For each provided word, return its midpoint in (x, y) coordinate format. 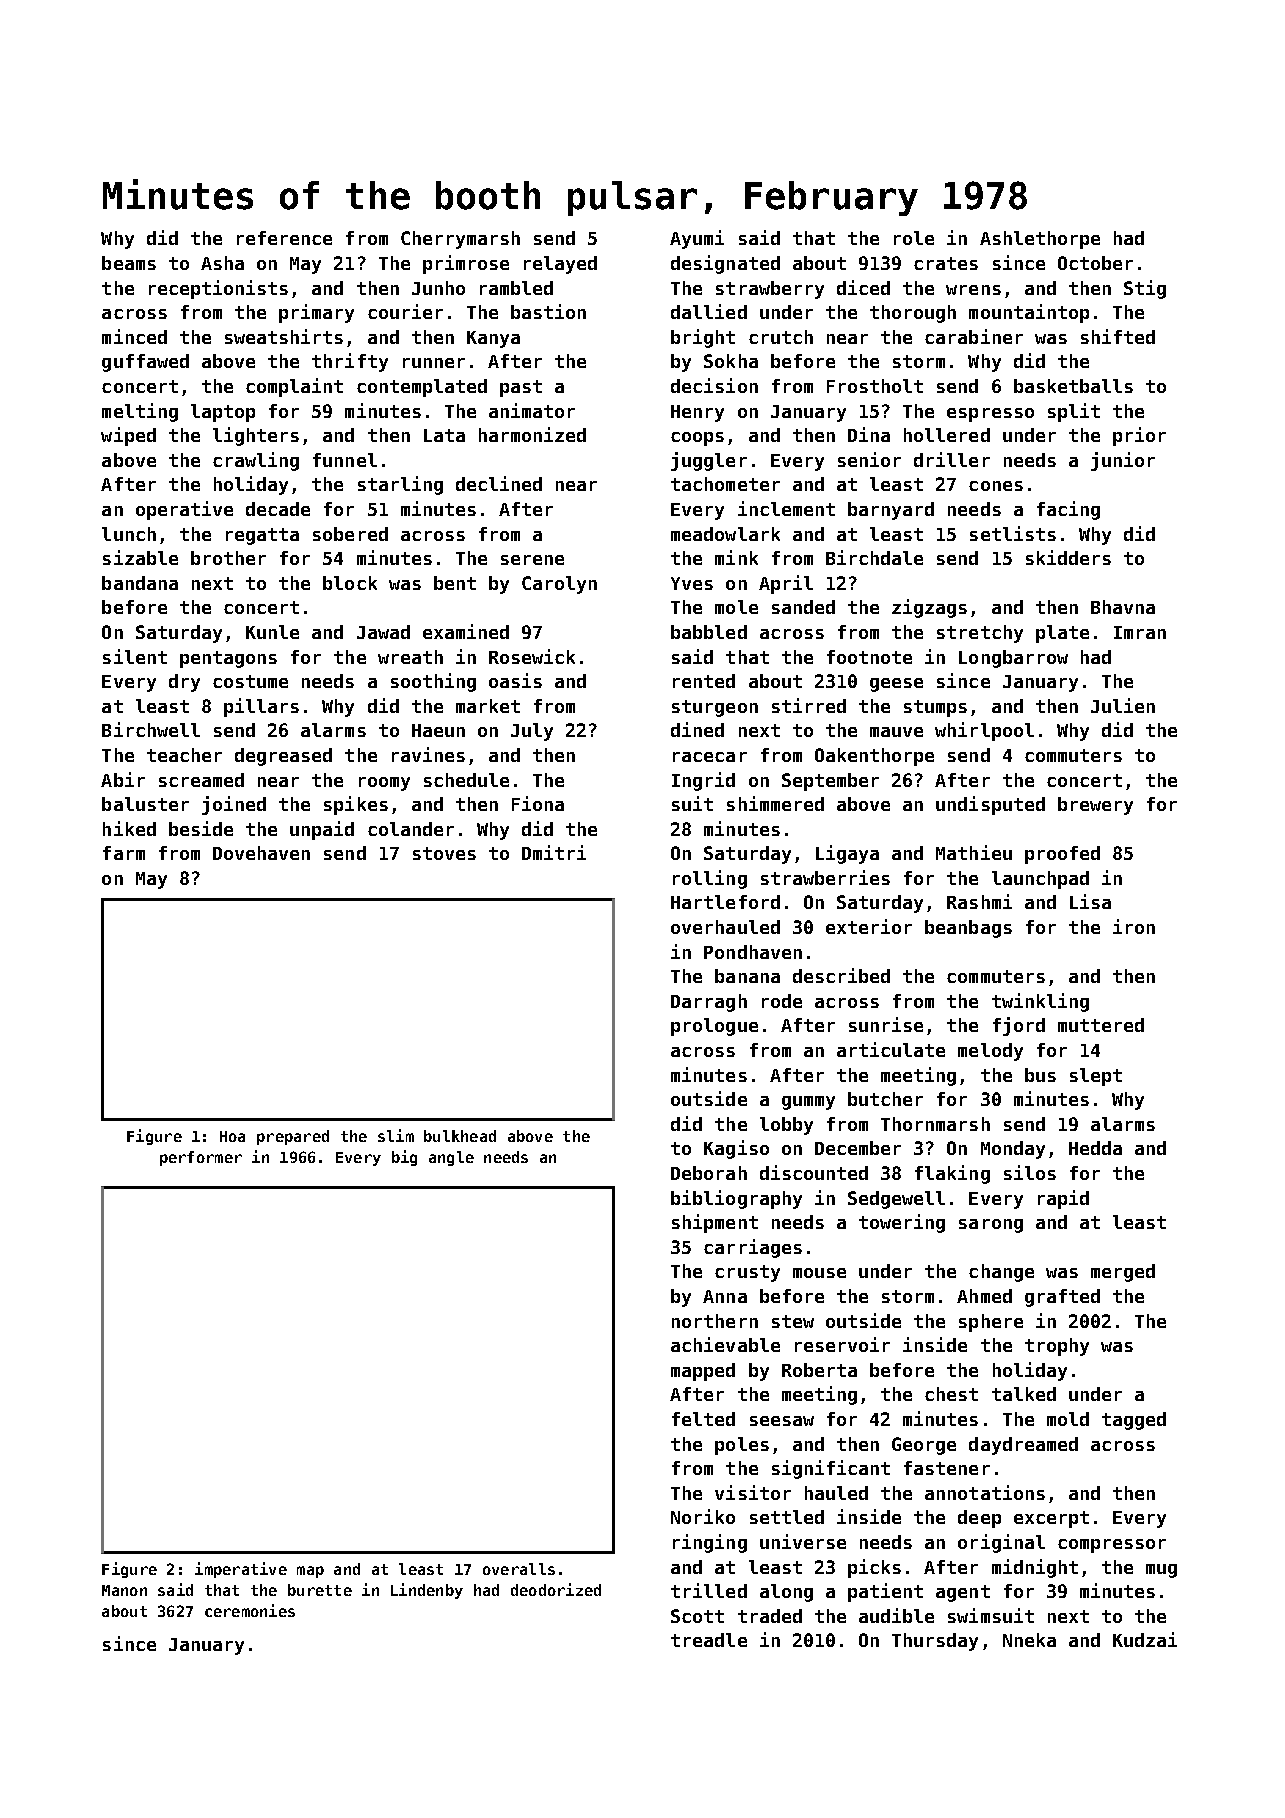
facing (1068, 510)
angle (451, 1158)
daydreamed (1023, 1446)
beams (129, 263)
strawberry (770, 290)
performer (201, 1158)
